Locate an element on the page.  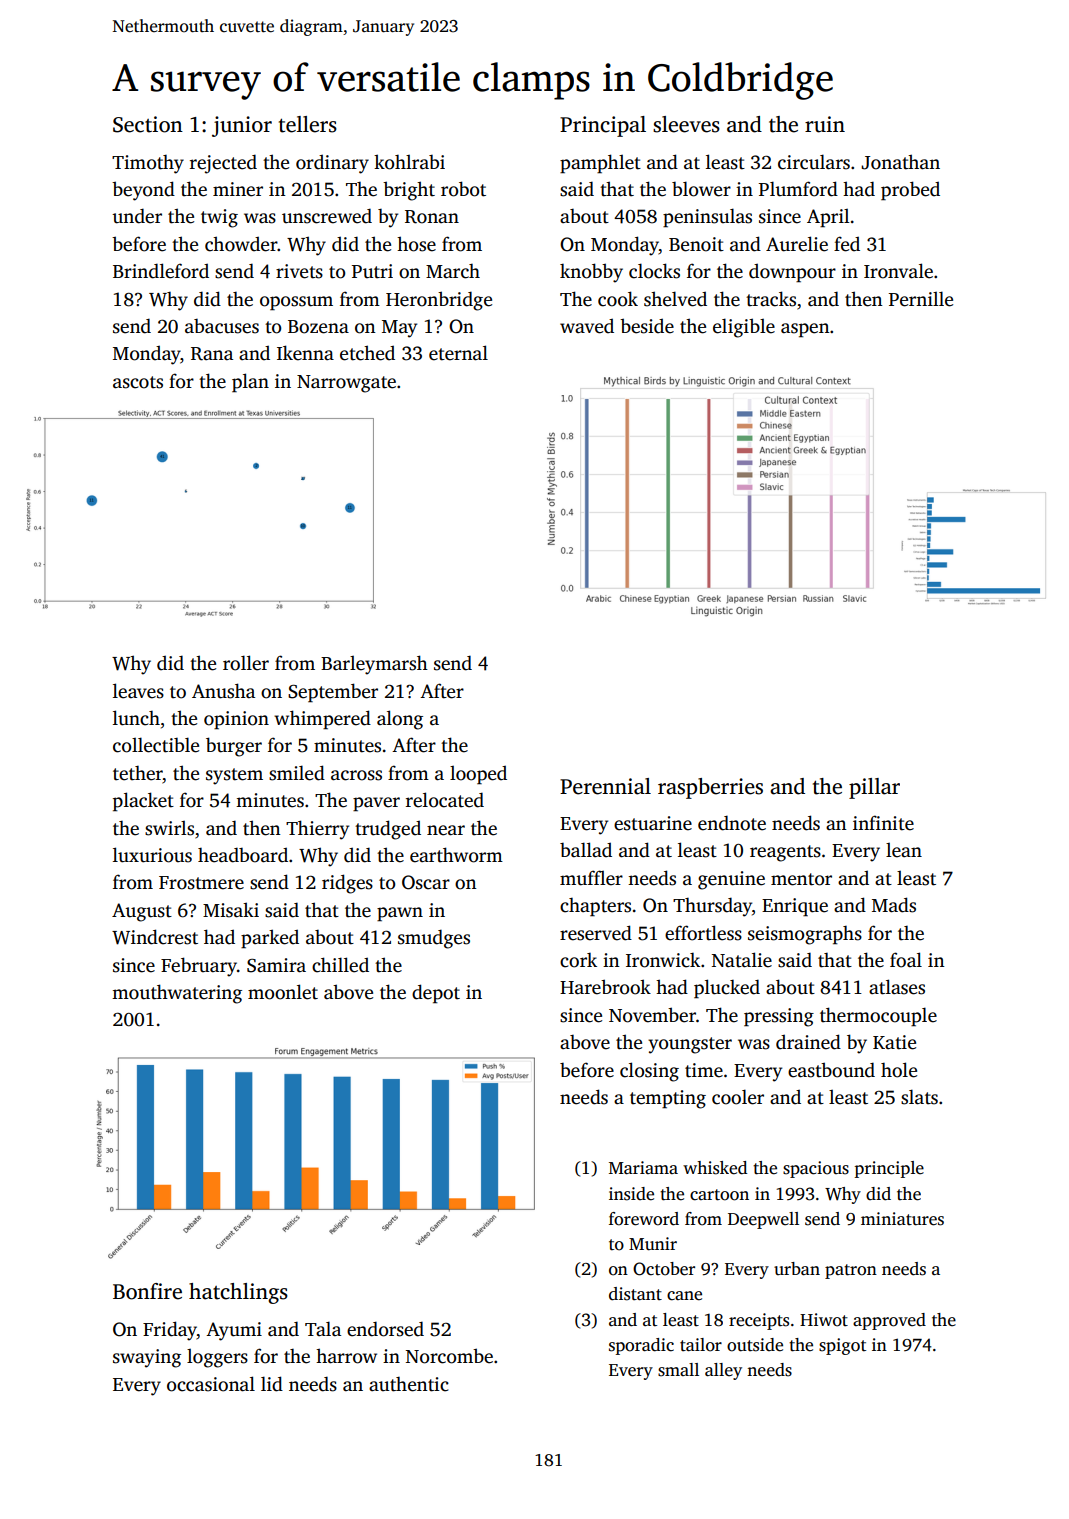
Jonathan is located at coordinates (900, 162).
